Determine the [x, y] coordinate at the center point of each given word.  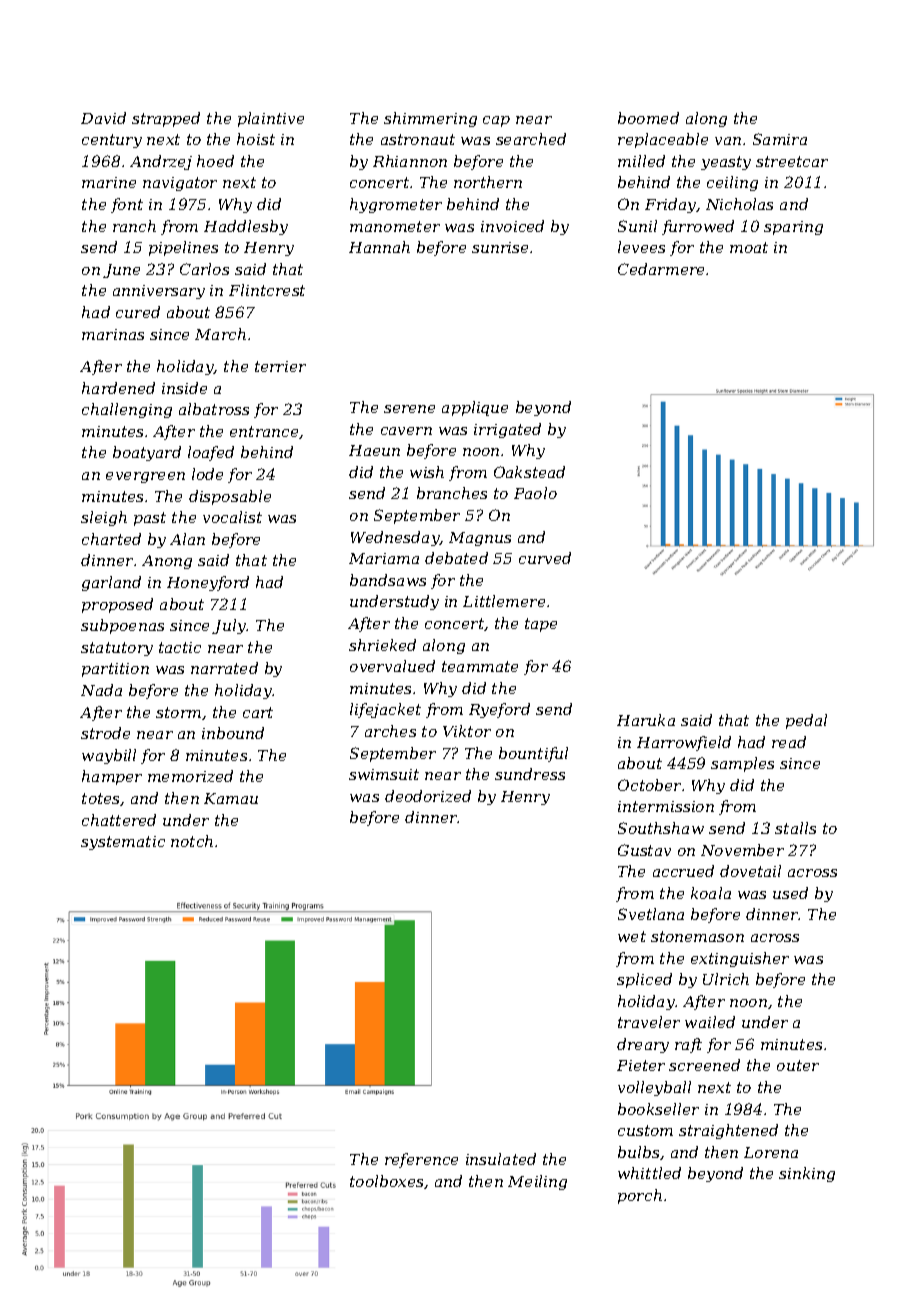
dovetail [750, 871]
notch [192, 841]
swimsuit [384, 774]
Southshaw [661, 828]
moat [749, 247]
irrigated [507, 430]
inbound [233, 733]
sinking [807, 1174]
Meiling [537, 1182]
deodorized [428, 796]
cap [496, 121]
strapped [166, 119]
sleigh [104, 518]
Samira [780, 139]
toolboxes [387, 1182]
